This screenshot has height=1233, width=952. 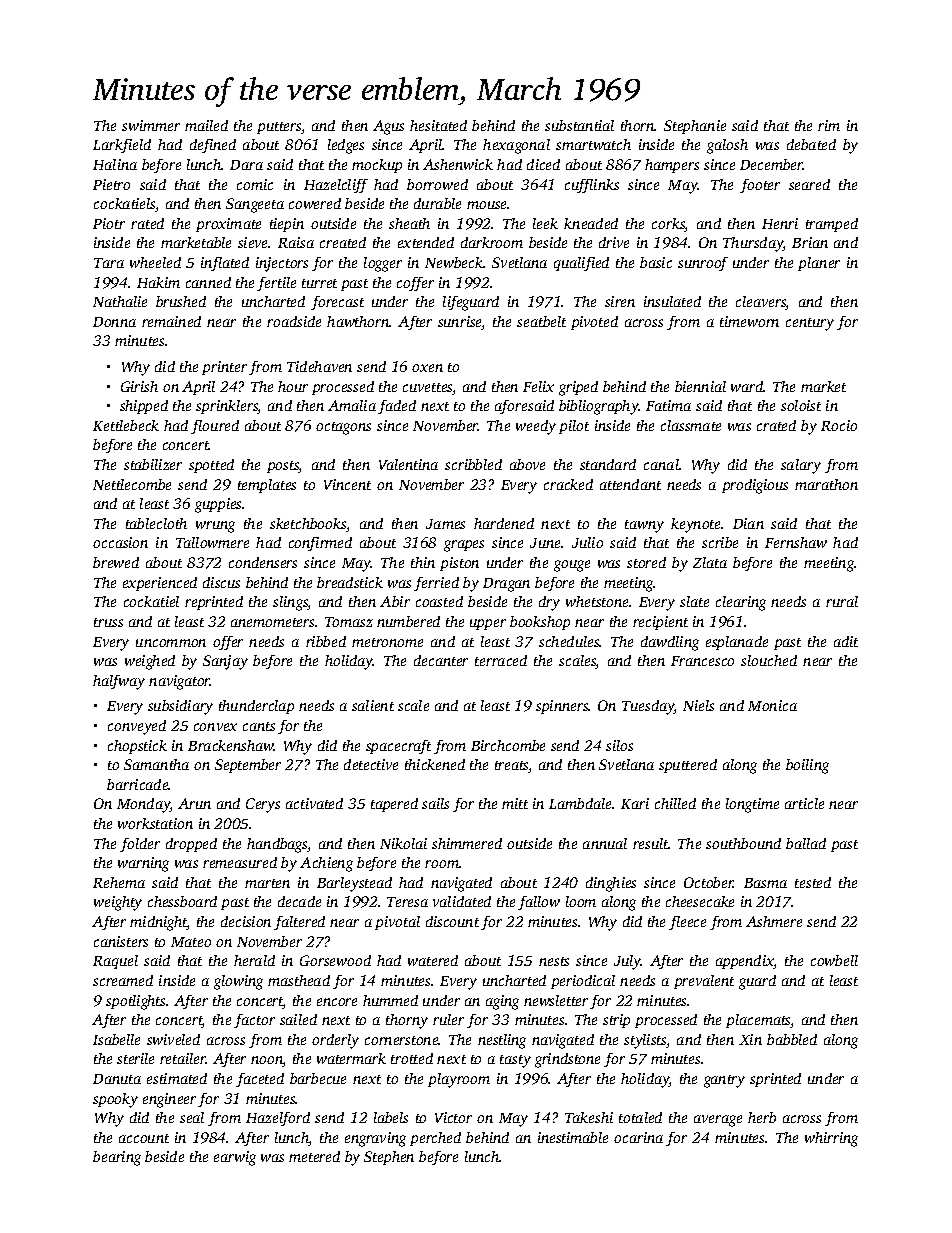 I want to click on Nettlecombe, so click(x=132, y=484).
